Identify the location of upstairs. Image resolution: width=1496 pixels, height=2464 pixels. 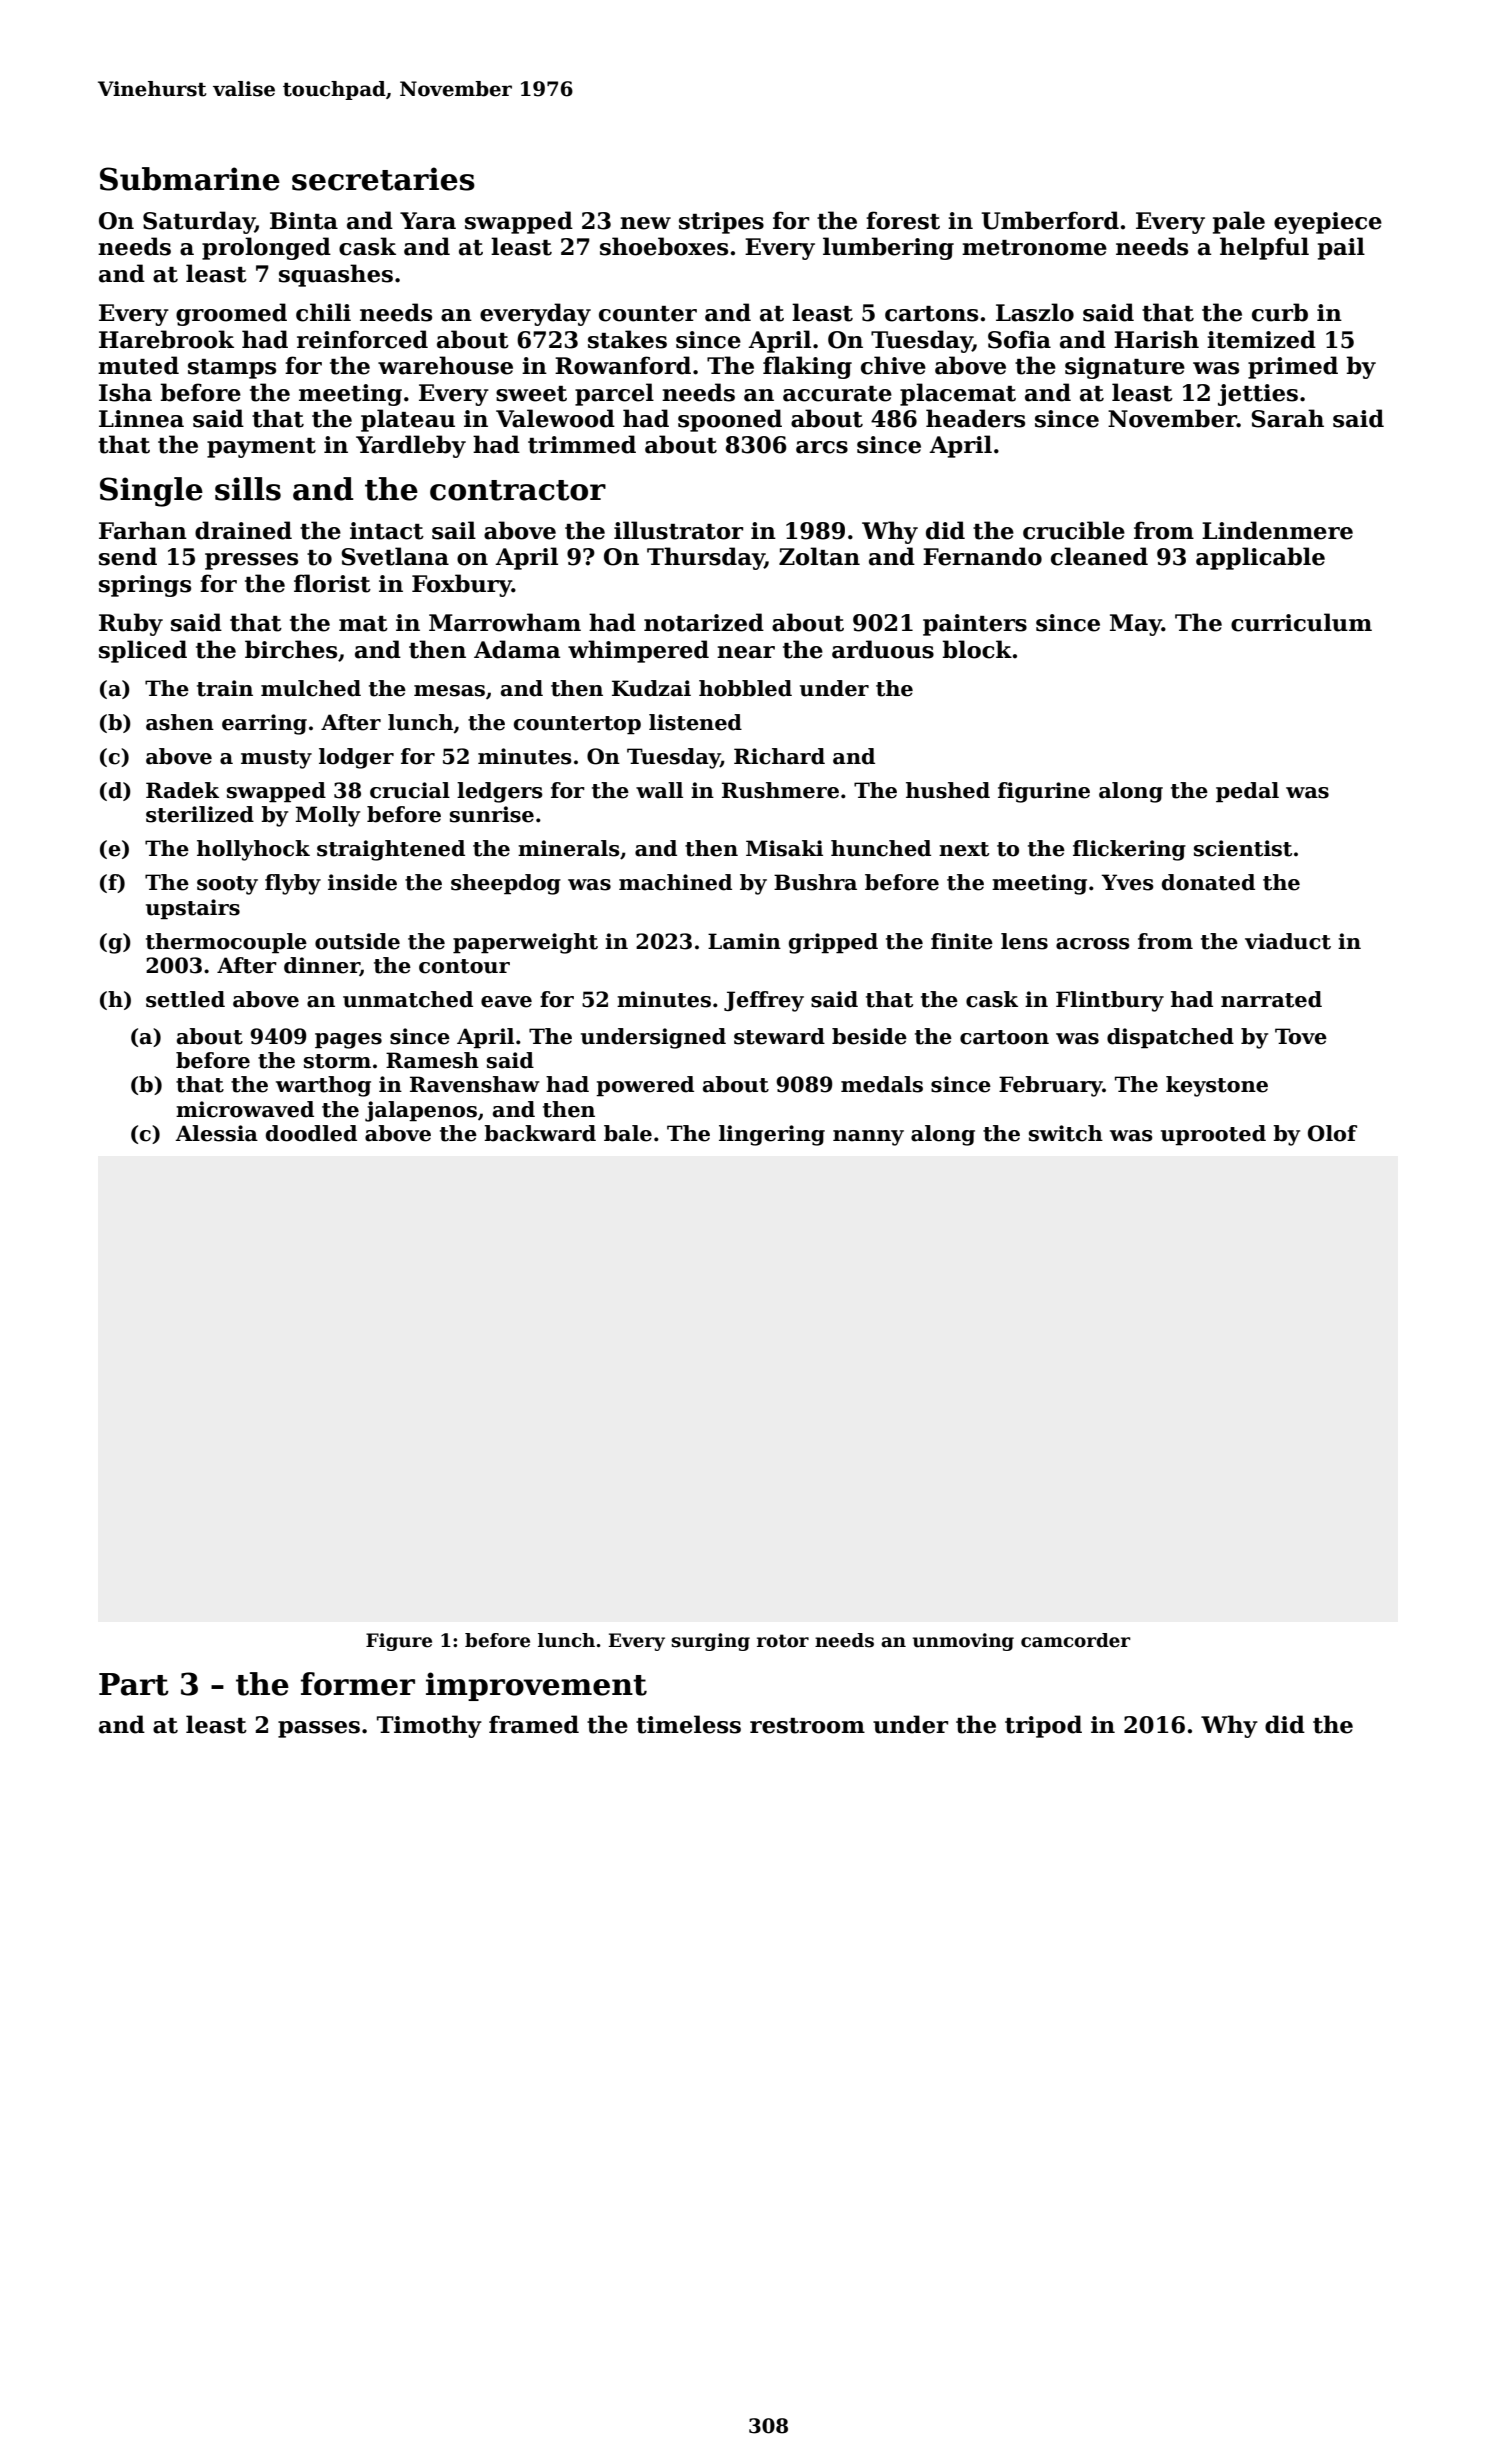
(193, 909).
